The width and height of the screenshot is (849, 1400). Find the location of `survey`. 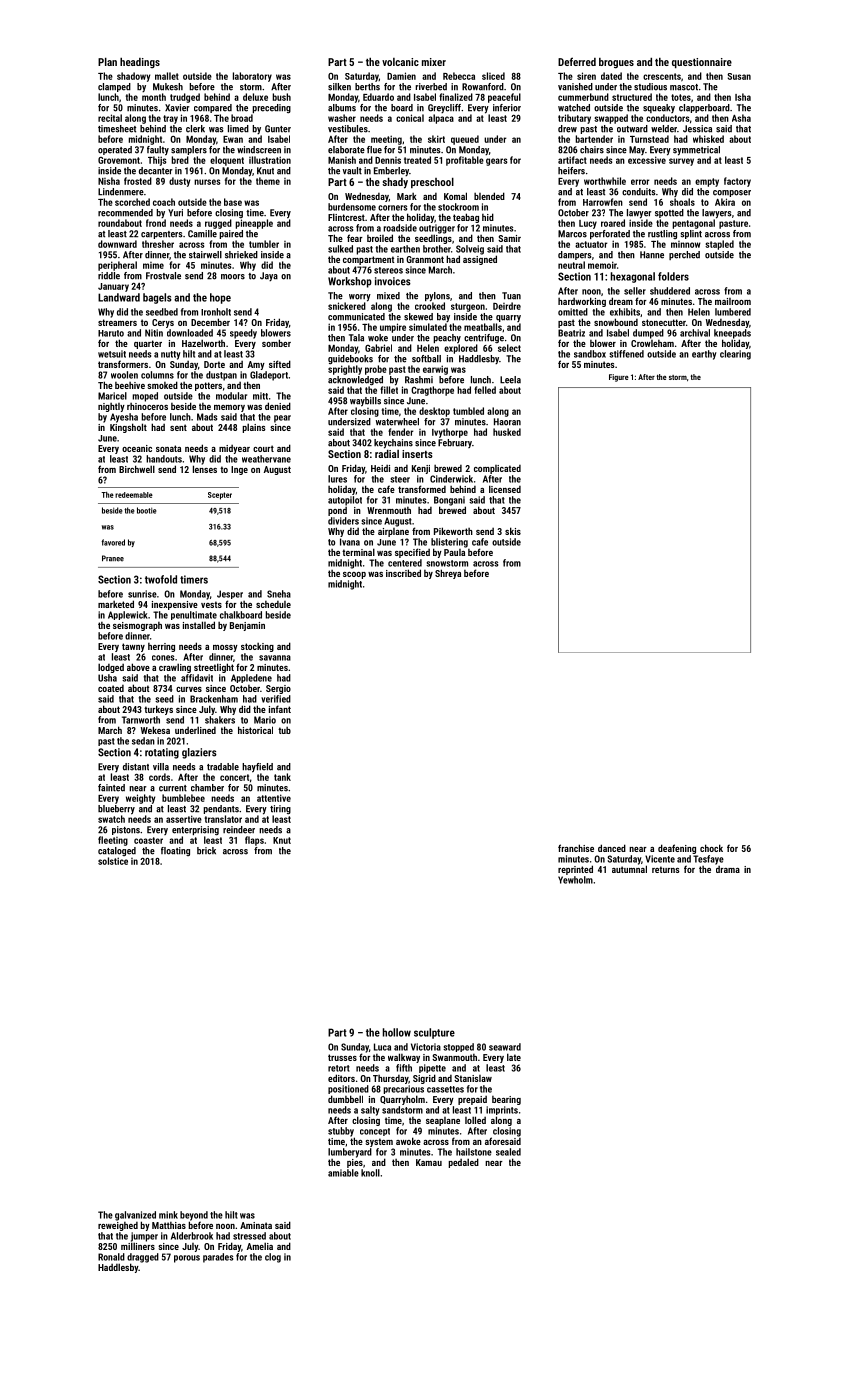

survey is located at coordinates (681, 162).
